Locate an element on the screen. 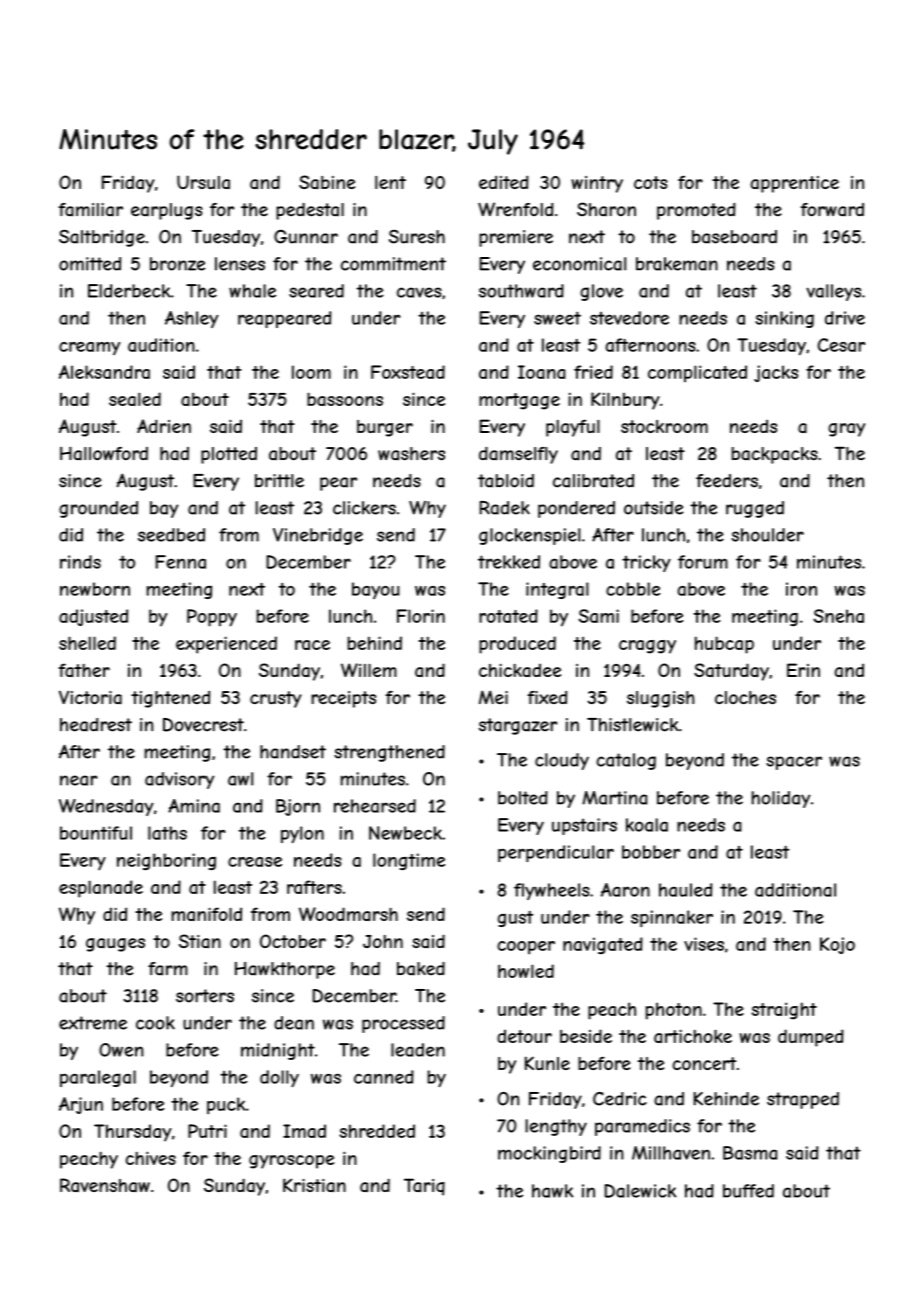 Image resolution: width=924 pixels, height=1314 pixels. Ursula is located at coordinates (203, 182).
